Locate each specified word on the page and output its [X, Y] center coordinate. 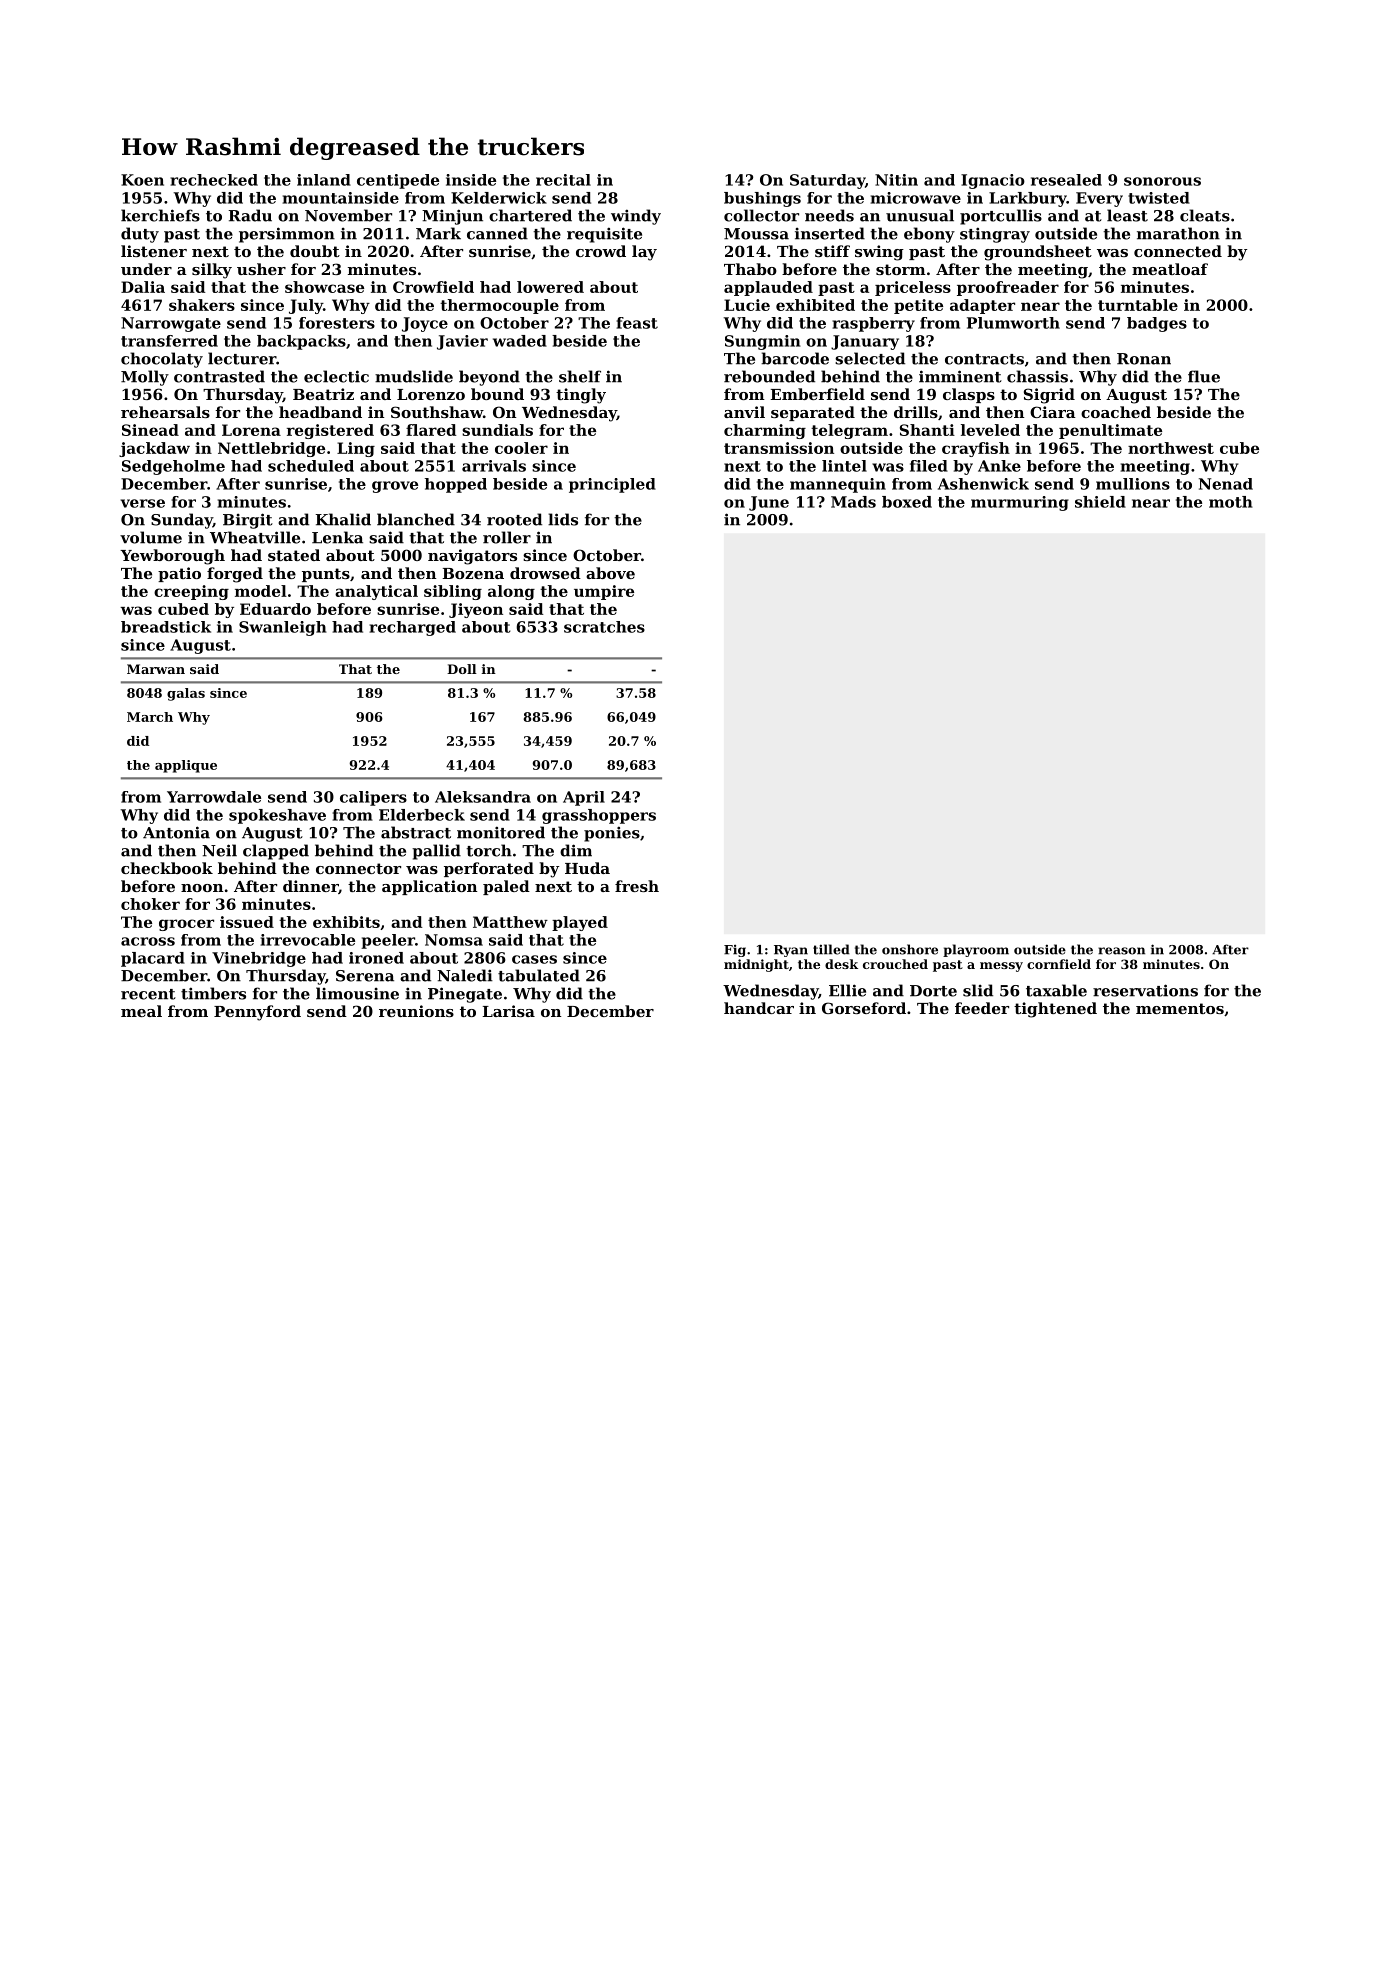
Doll [462, 669]
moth [1231, 502]
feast [637, 323]
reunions [416, 1011]
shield [1100, 502]
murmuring [1020, 503]
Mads [853, 502]
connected [1178, 251]
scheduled [311, 466]
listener [154, 251]
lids [563, 519]
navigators [472, 557]
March [150, 717]
